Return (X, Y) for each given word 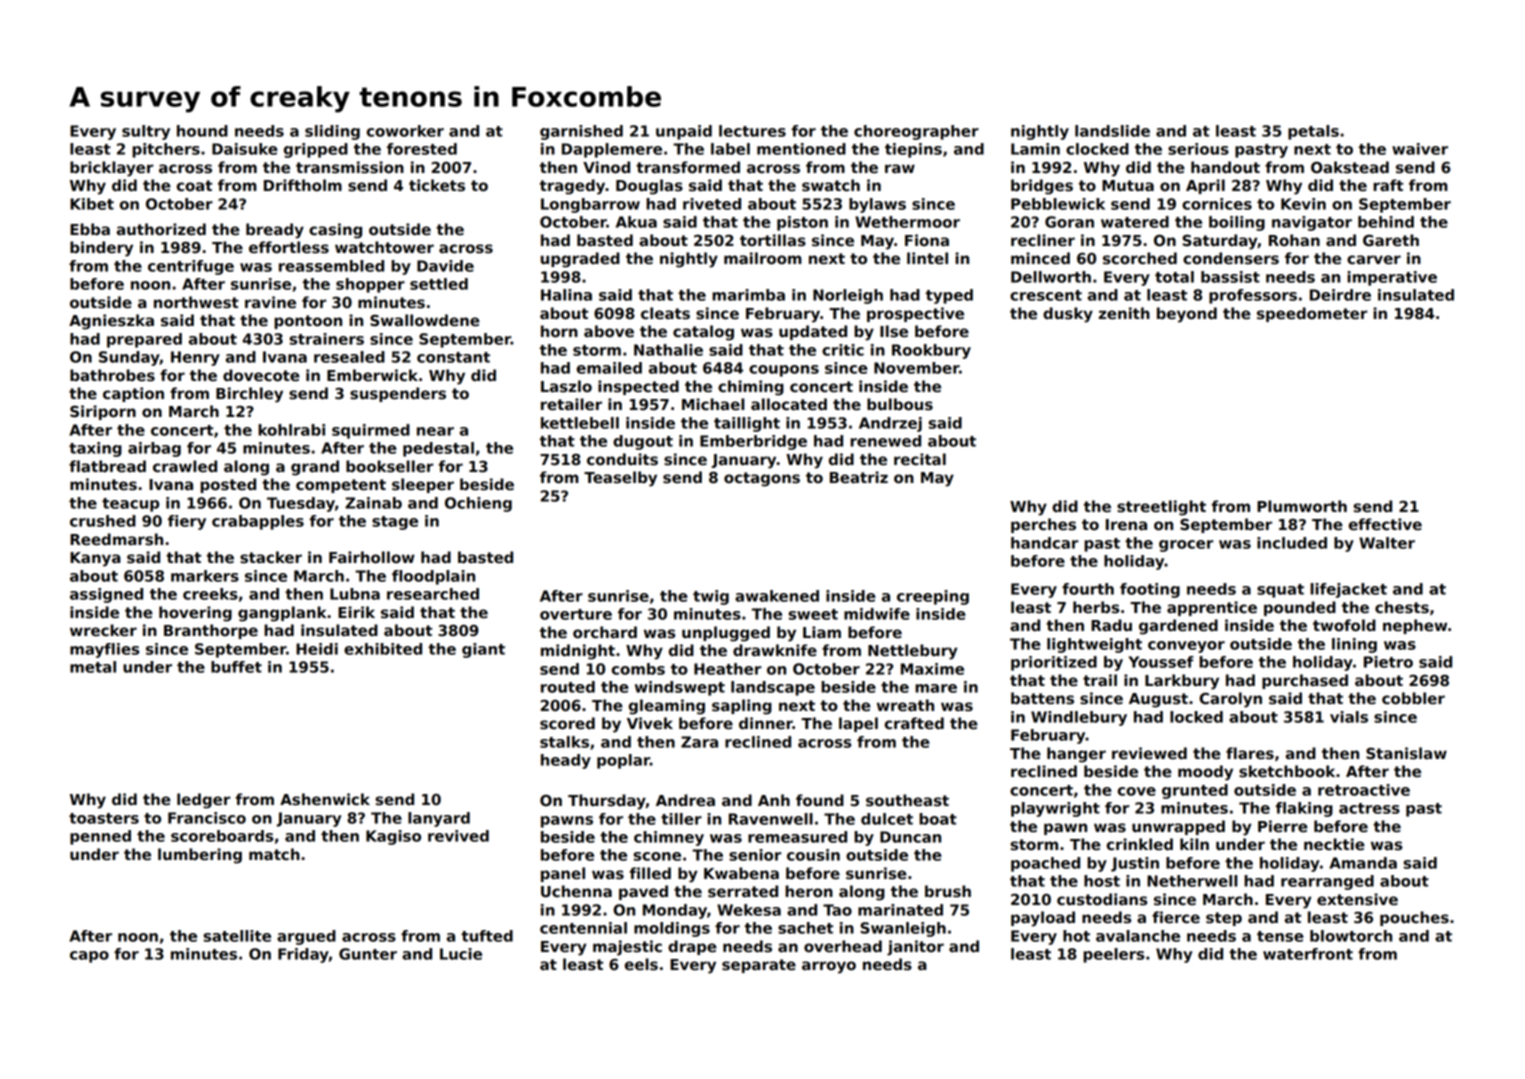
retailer (571, 404)
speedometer (1312, 314)
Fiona (927, 240)
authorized (161, 229)
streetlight (1161, 508)
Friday (303, 955)
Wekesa (749, 910)
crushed (103, 521)
